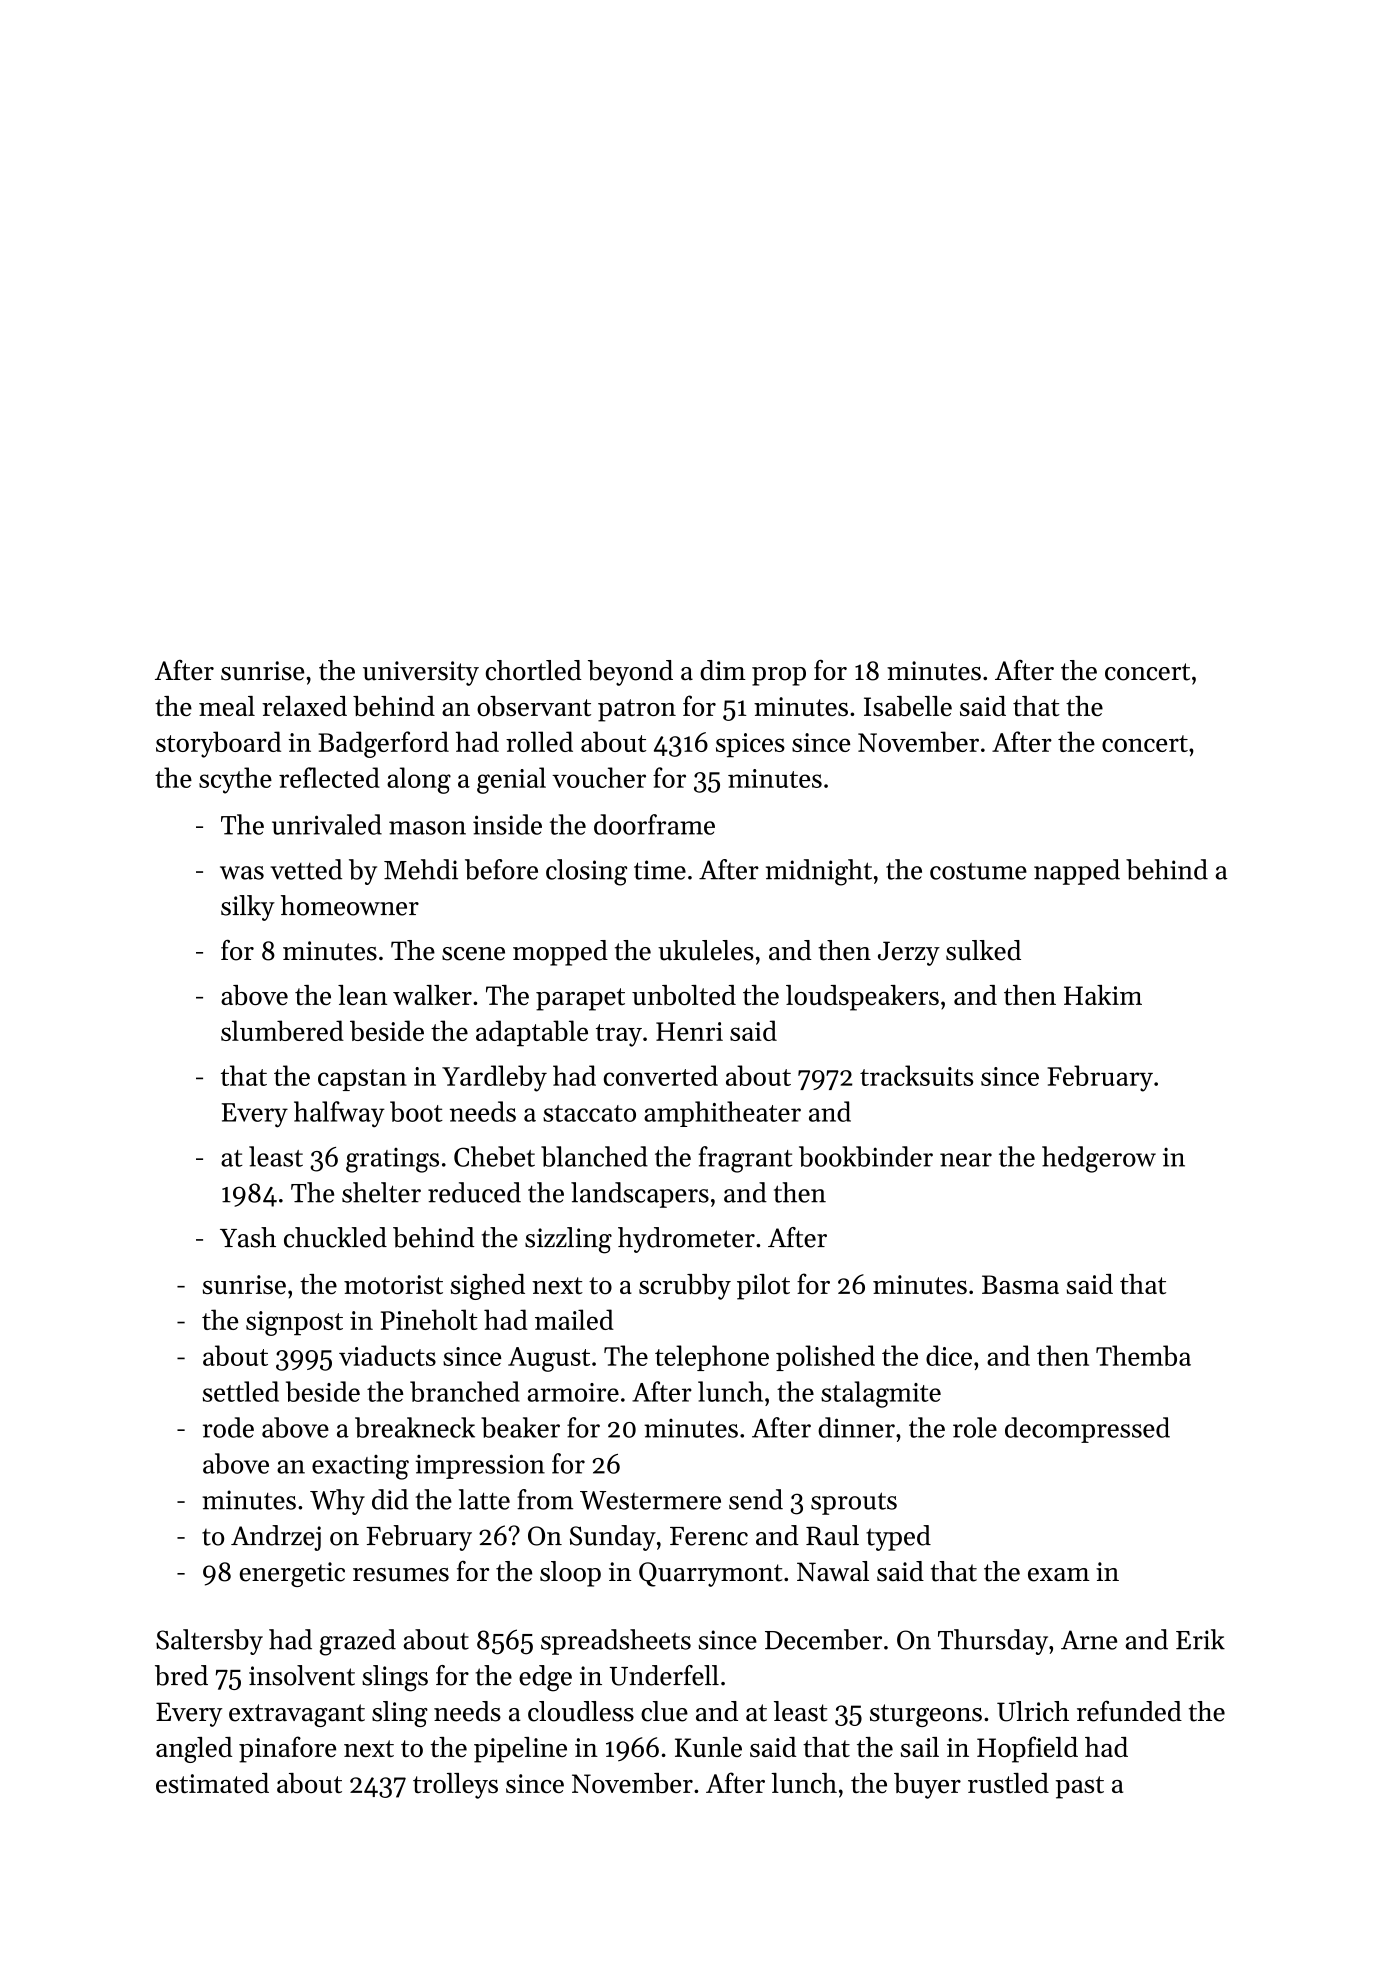  What do you see at coordinates (387, 1355) in the page?
I see `viaducts` at bounding box center [387, 1355].
